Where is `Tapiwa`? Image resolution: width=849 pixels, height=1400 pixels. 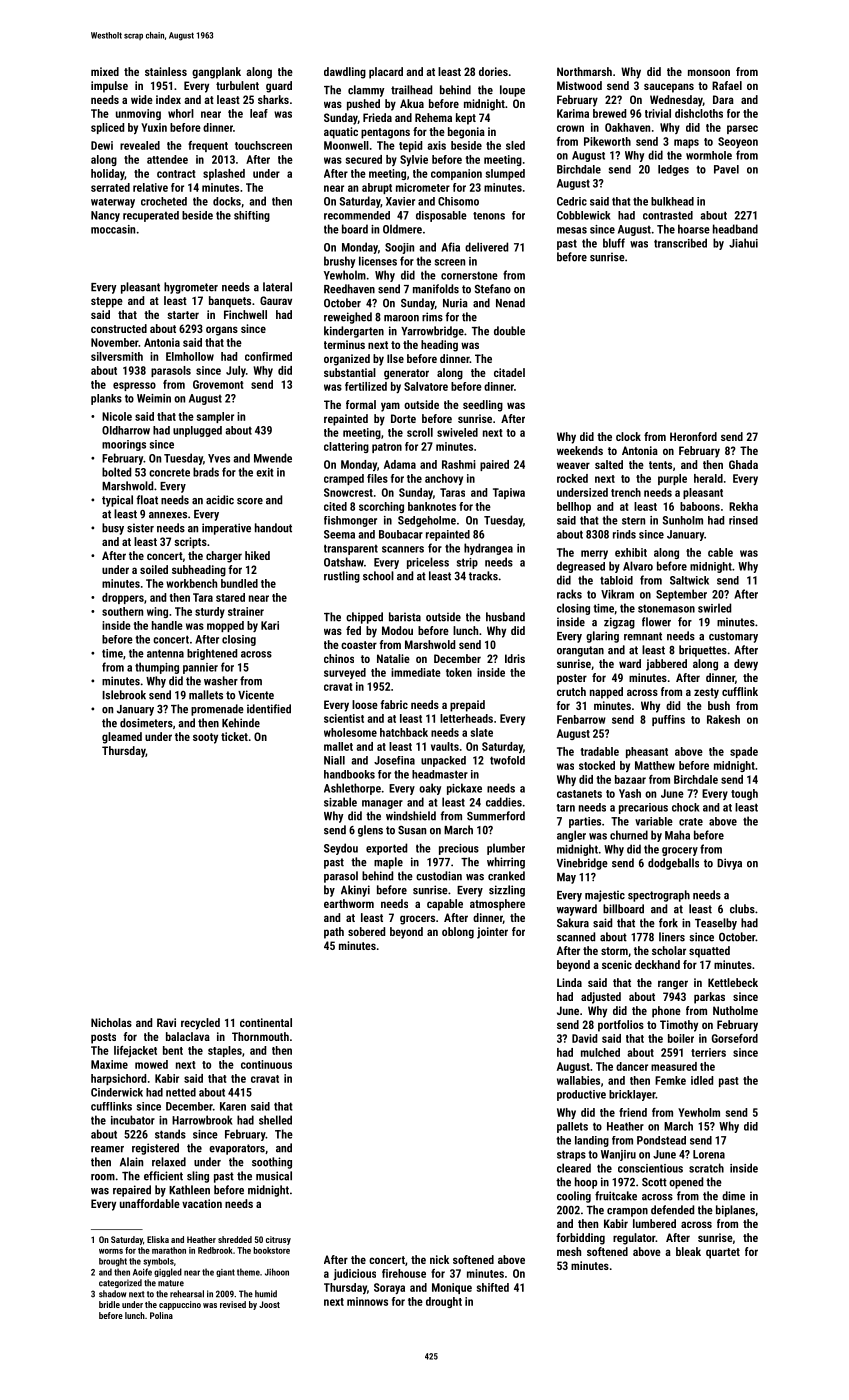 Tapiwa is located at coordinates (509, 493).
